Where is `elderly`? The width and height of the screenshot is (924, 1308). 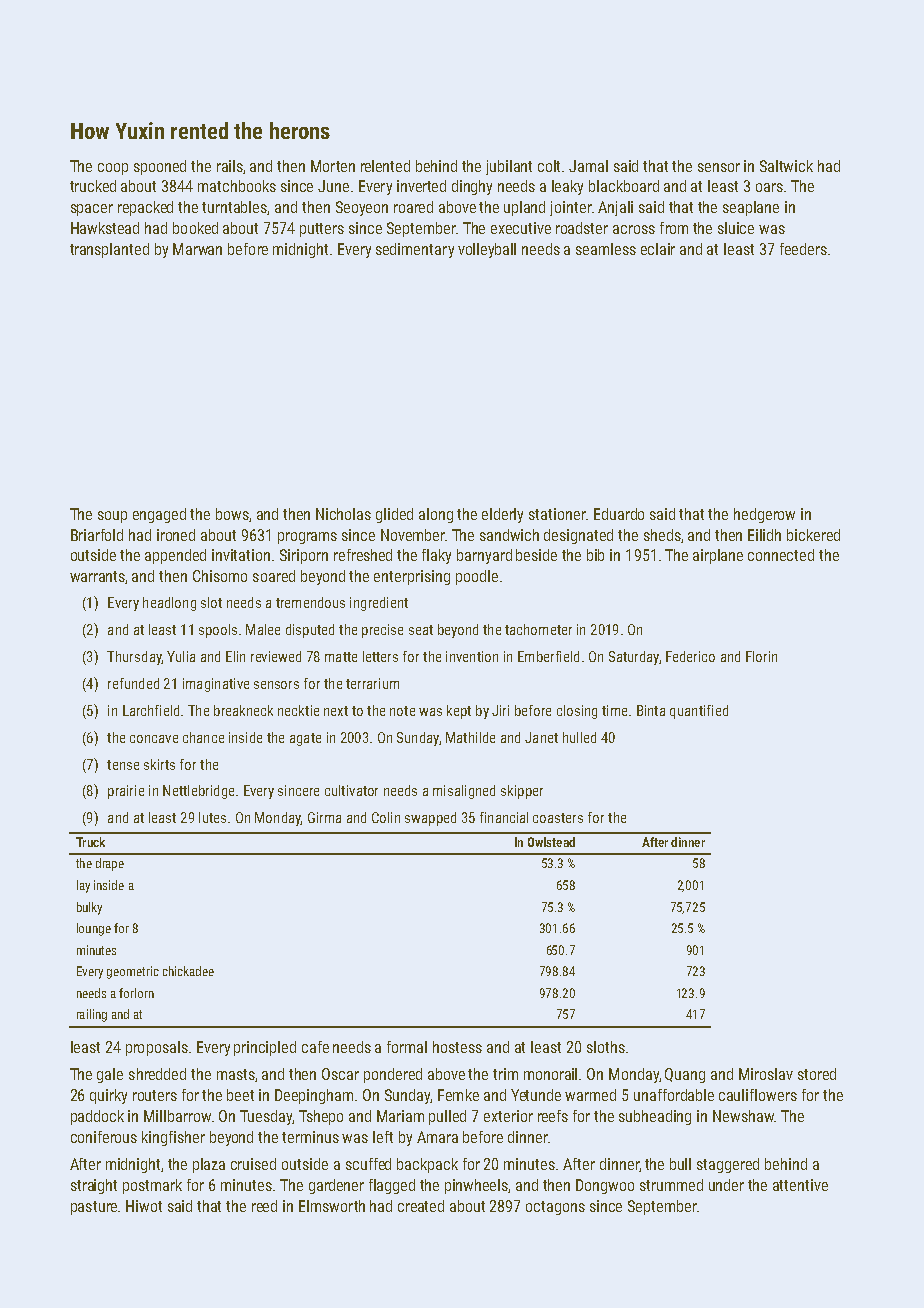
elderly is located at coordinates (502, 515).
